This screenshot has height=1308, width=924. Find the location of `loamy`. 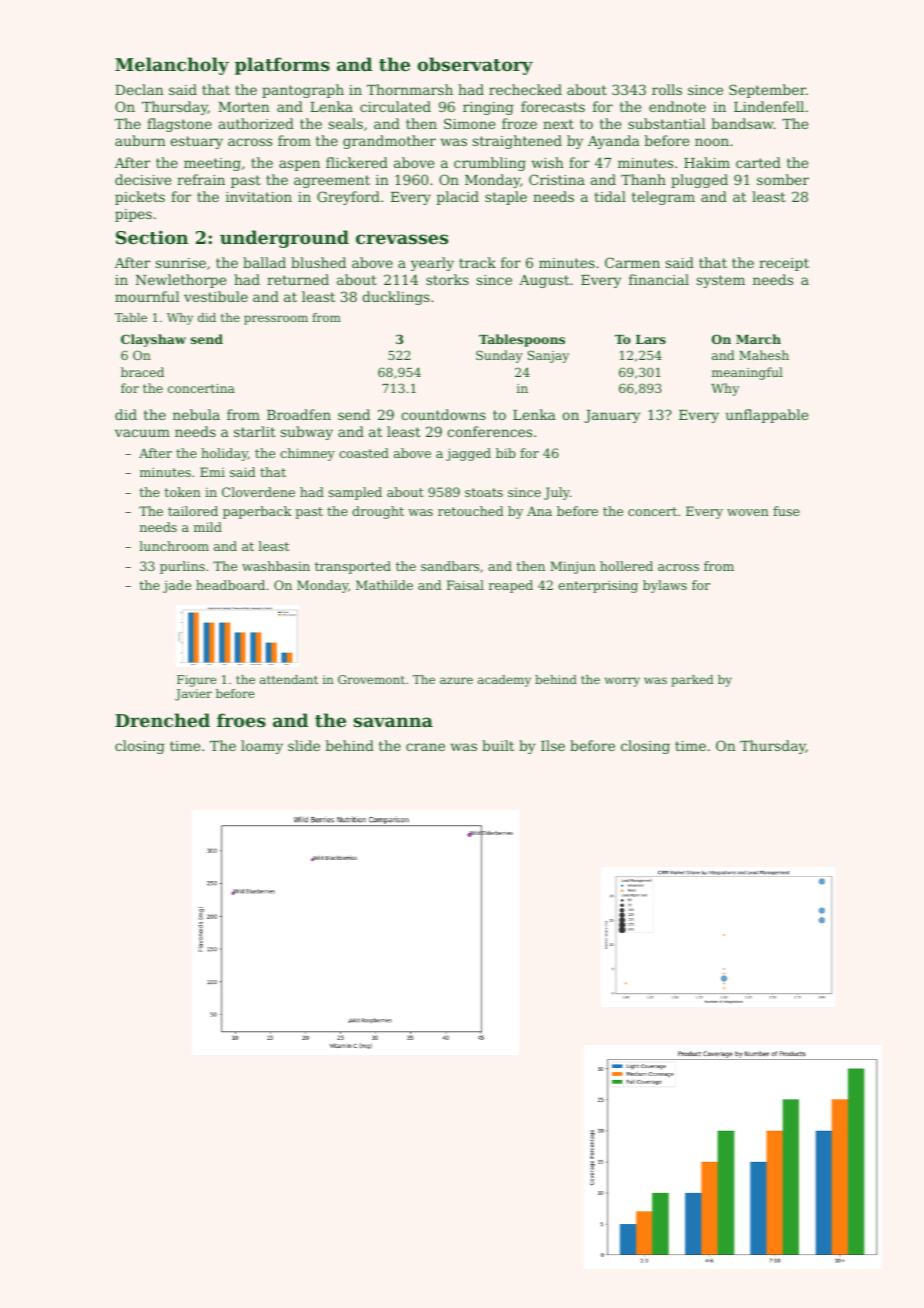

loamy is located at coordinates (262, 747).
